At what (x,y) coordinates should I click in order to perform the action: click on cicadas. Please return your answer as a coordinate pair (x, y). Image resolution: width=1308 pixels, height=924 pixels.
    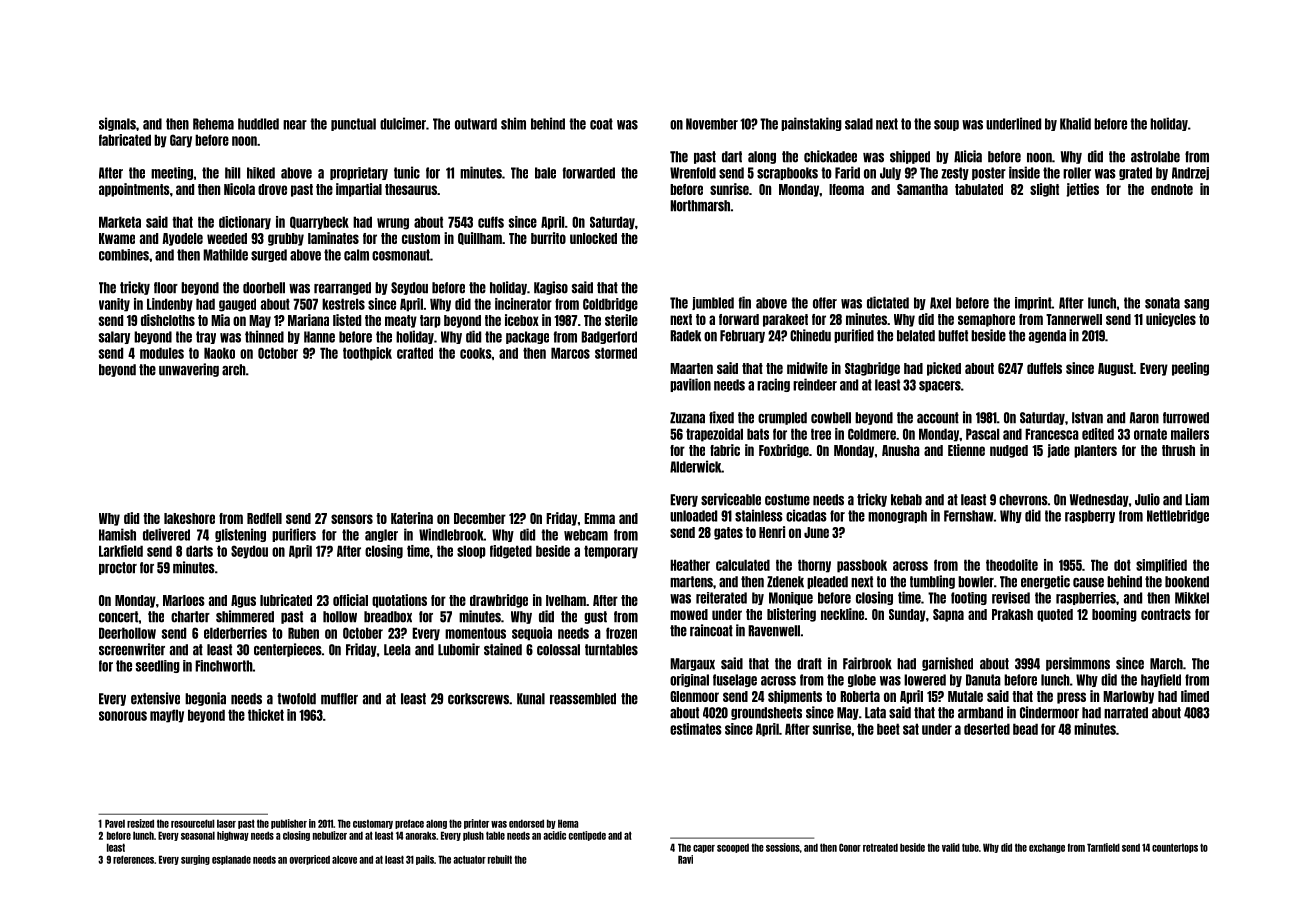
    Looking at the image, I should click on (806, 515).
